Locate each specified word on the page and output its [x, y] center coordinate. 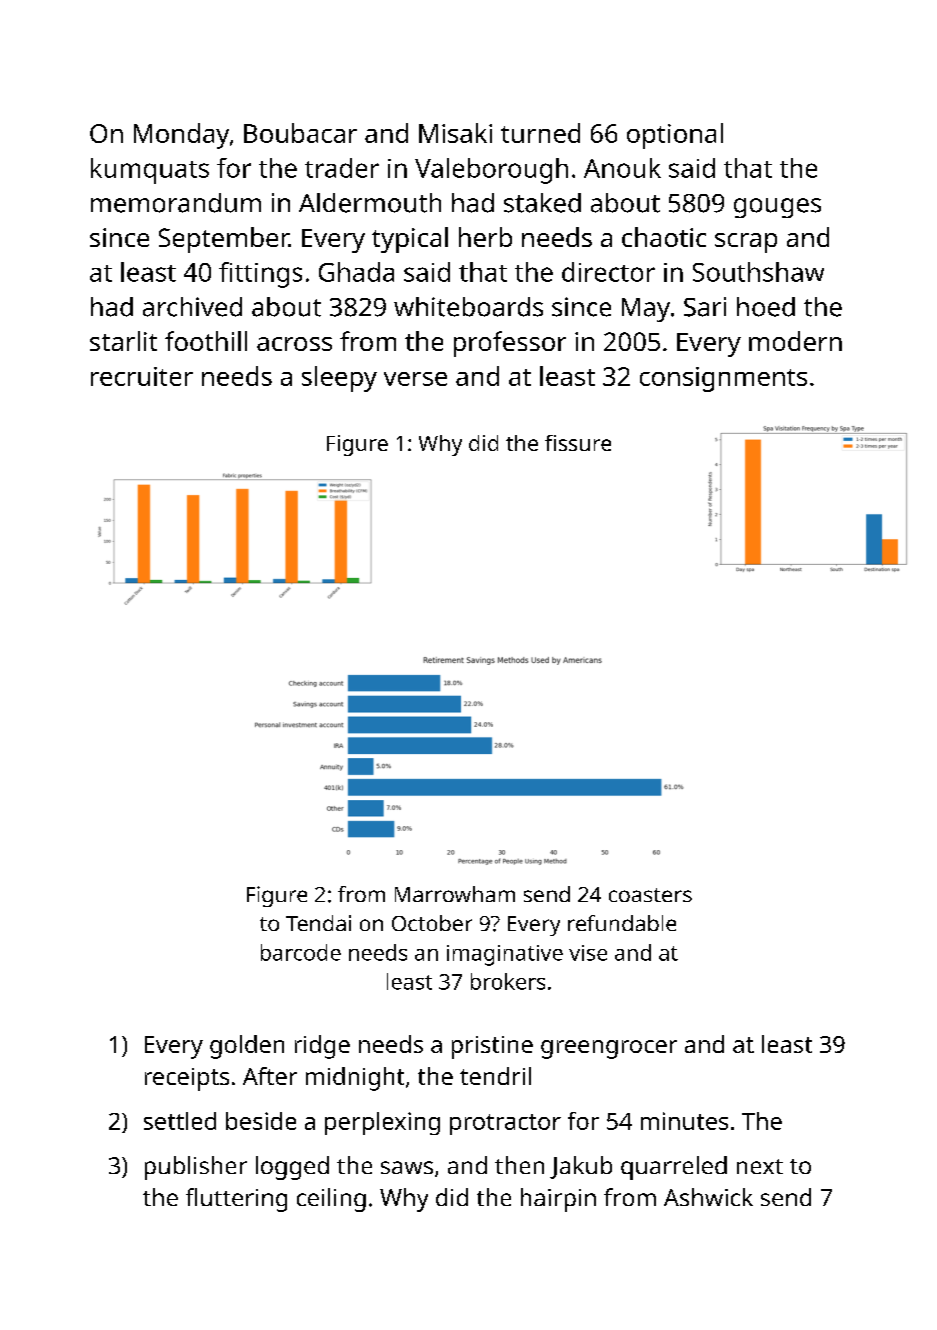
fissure [578, 443]
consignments [723, 379]
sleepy [339, 379]
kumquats [150, 171]
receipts [187, 1079]
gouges [777, 208]
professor [510, 344]
